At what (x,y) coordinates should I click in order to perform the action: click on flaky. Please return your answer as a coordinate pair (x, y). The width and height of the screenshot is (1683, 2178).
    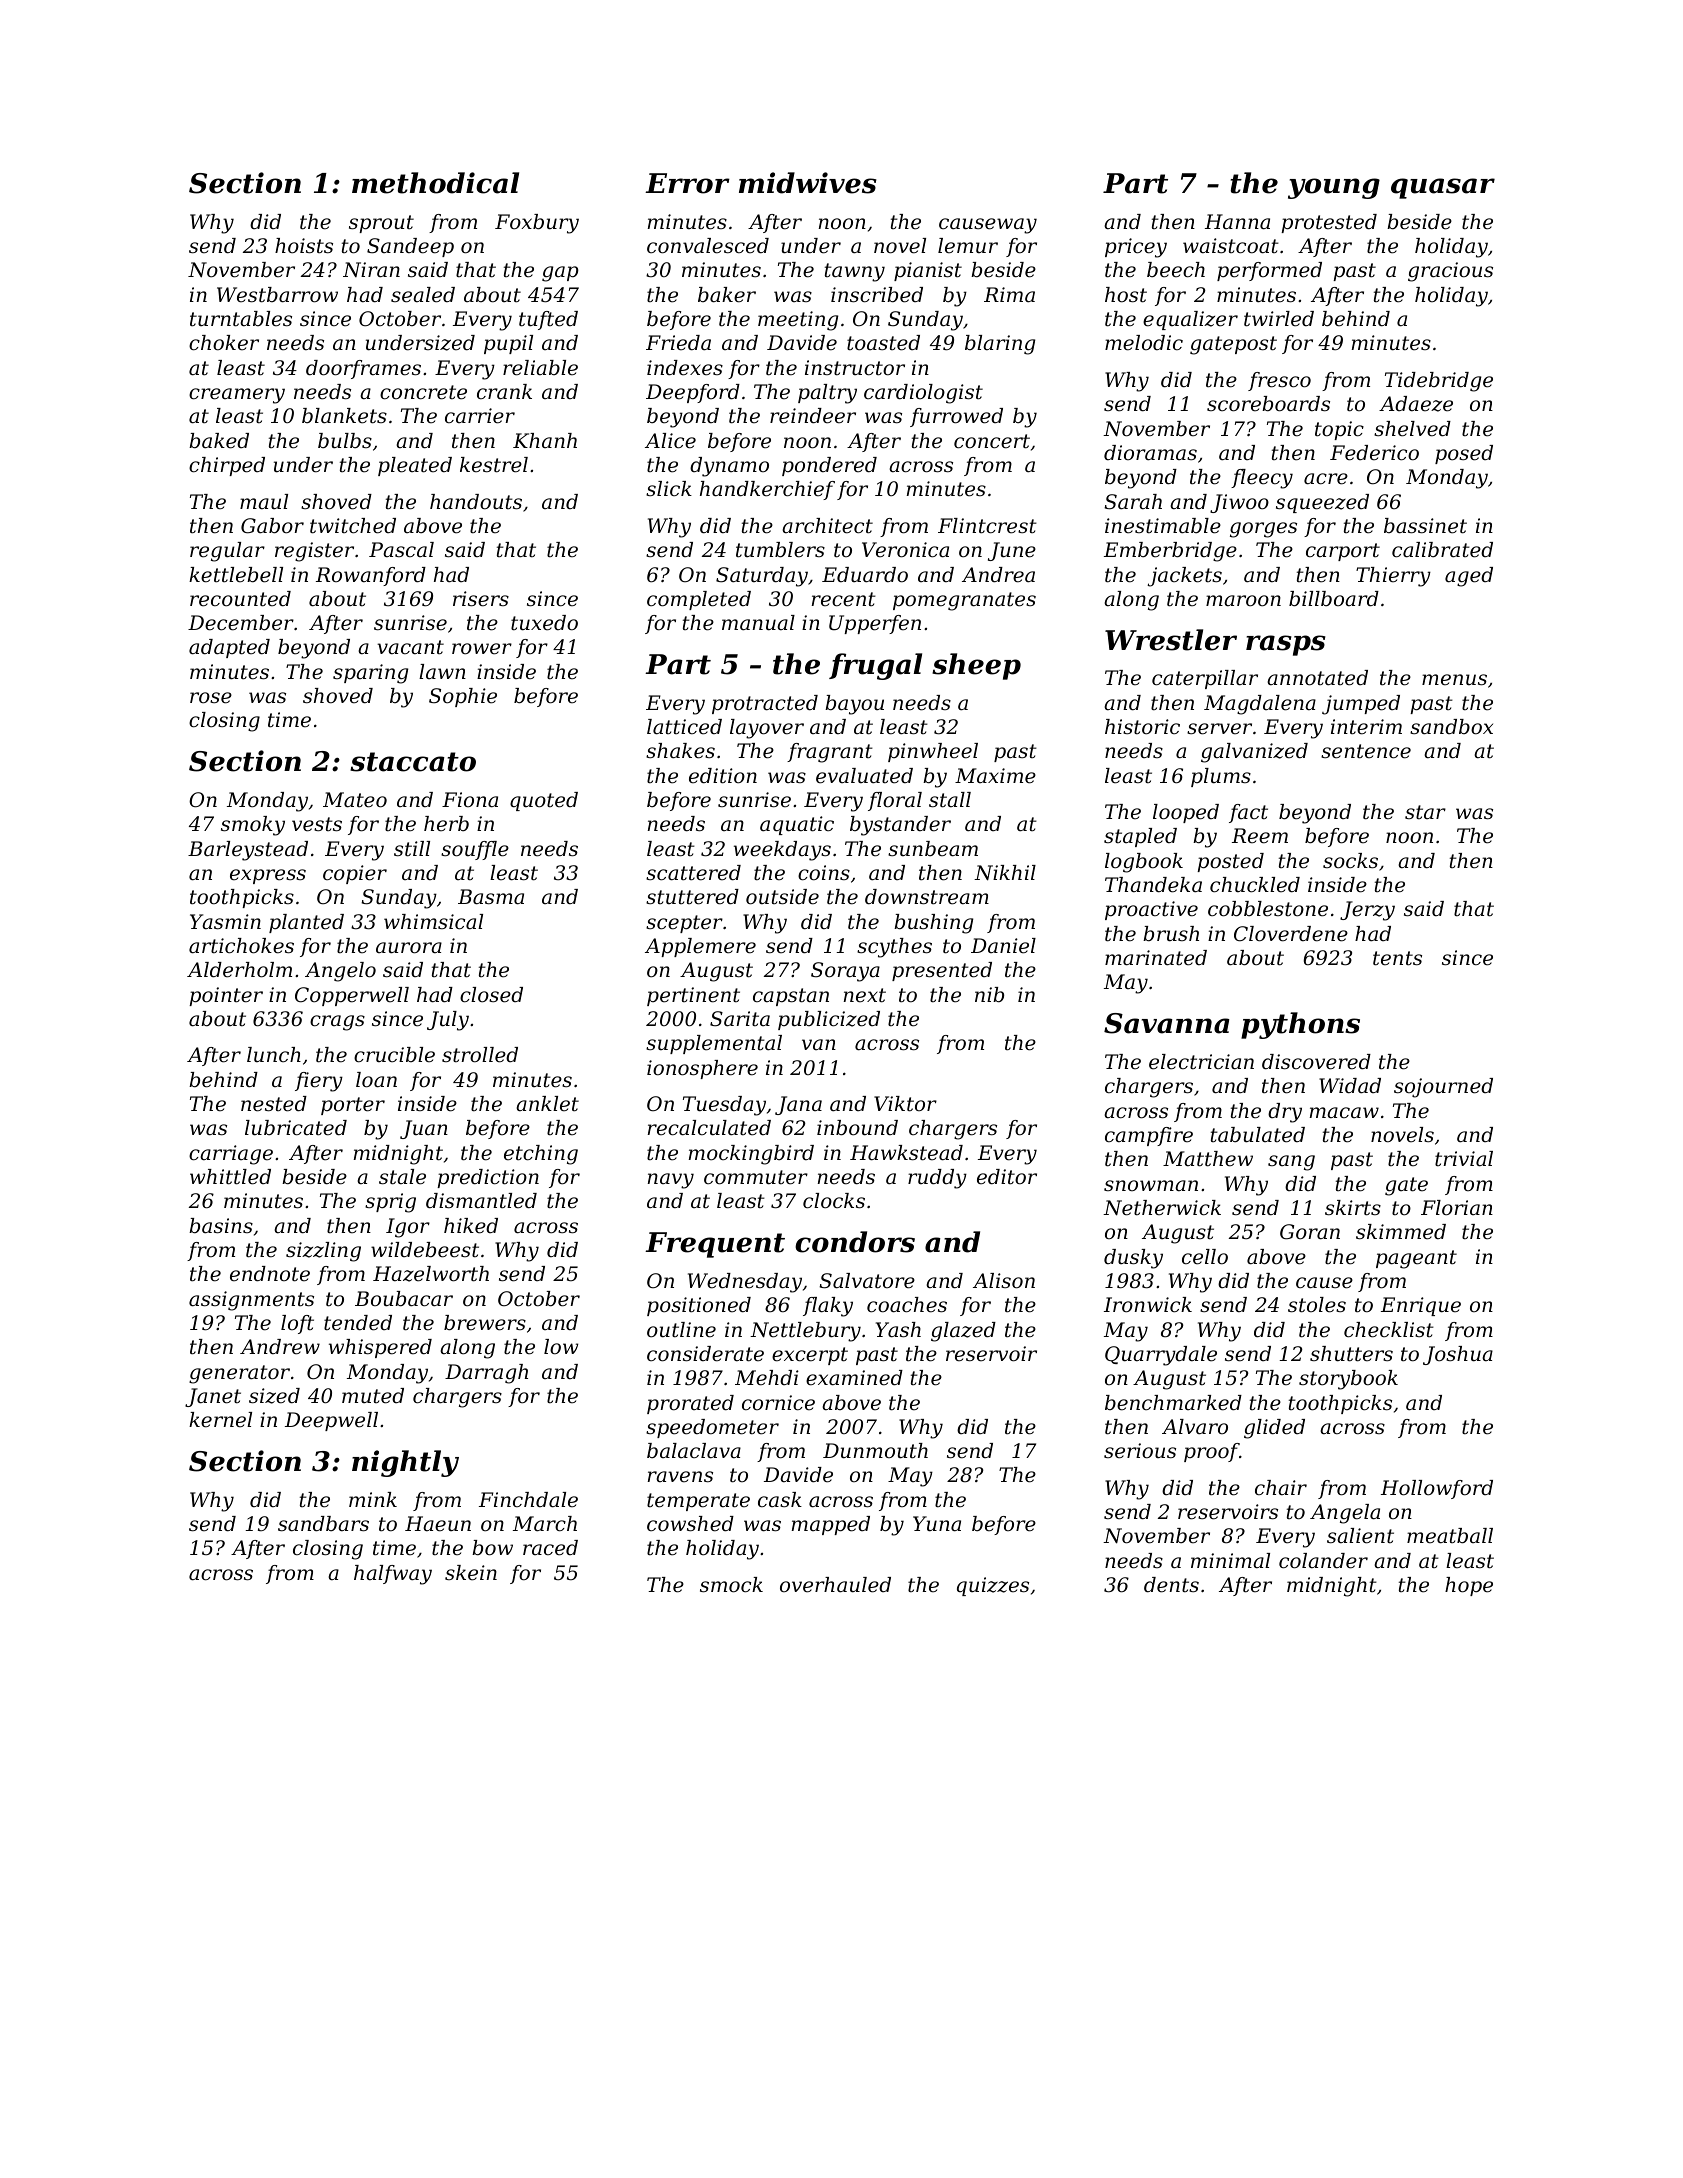
    Looking at the image, I should click on (828, 1307).
